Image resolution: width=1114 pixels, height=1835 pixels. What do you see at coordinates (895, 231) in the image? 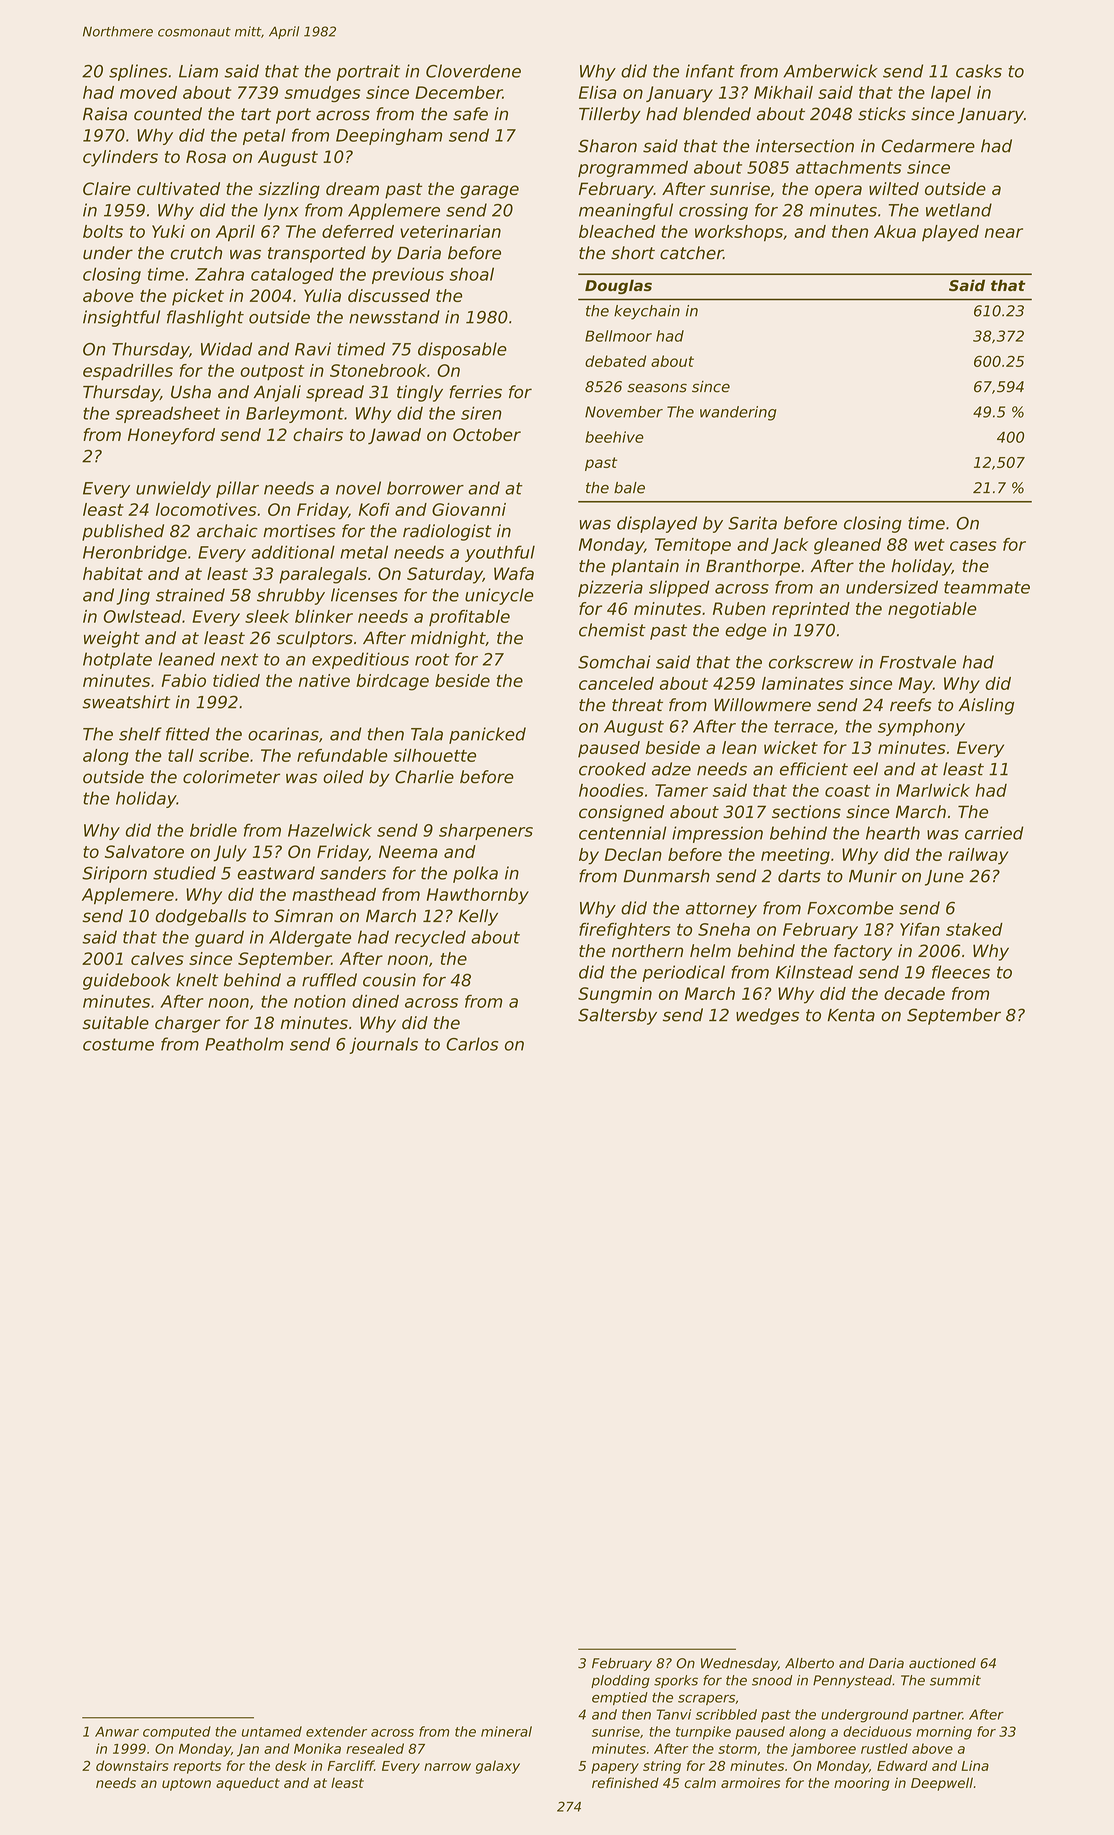
I see `Akua` at bounding box center [895, 231].
